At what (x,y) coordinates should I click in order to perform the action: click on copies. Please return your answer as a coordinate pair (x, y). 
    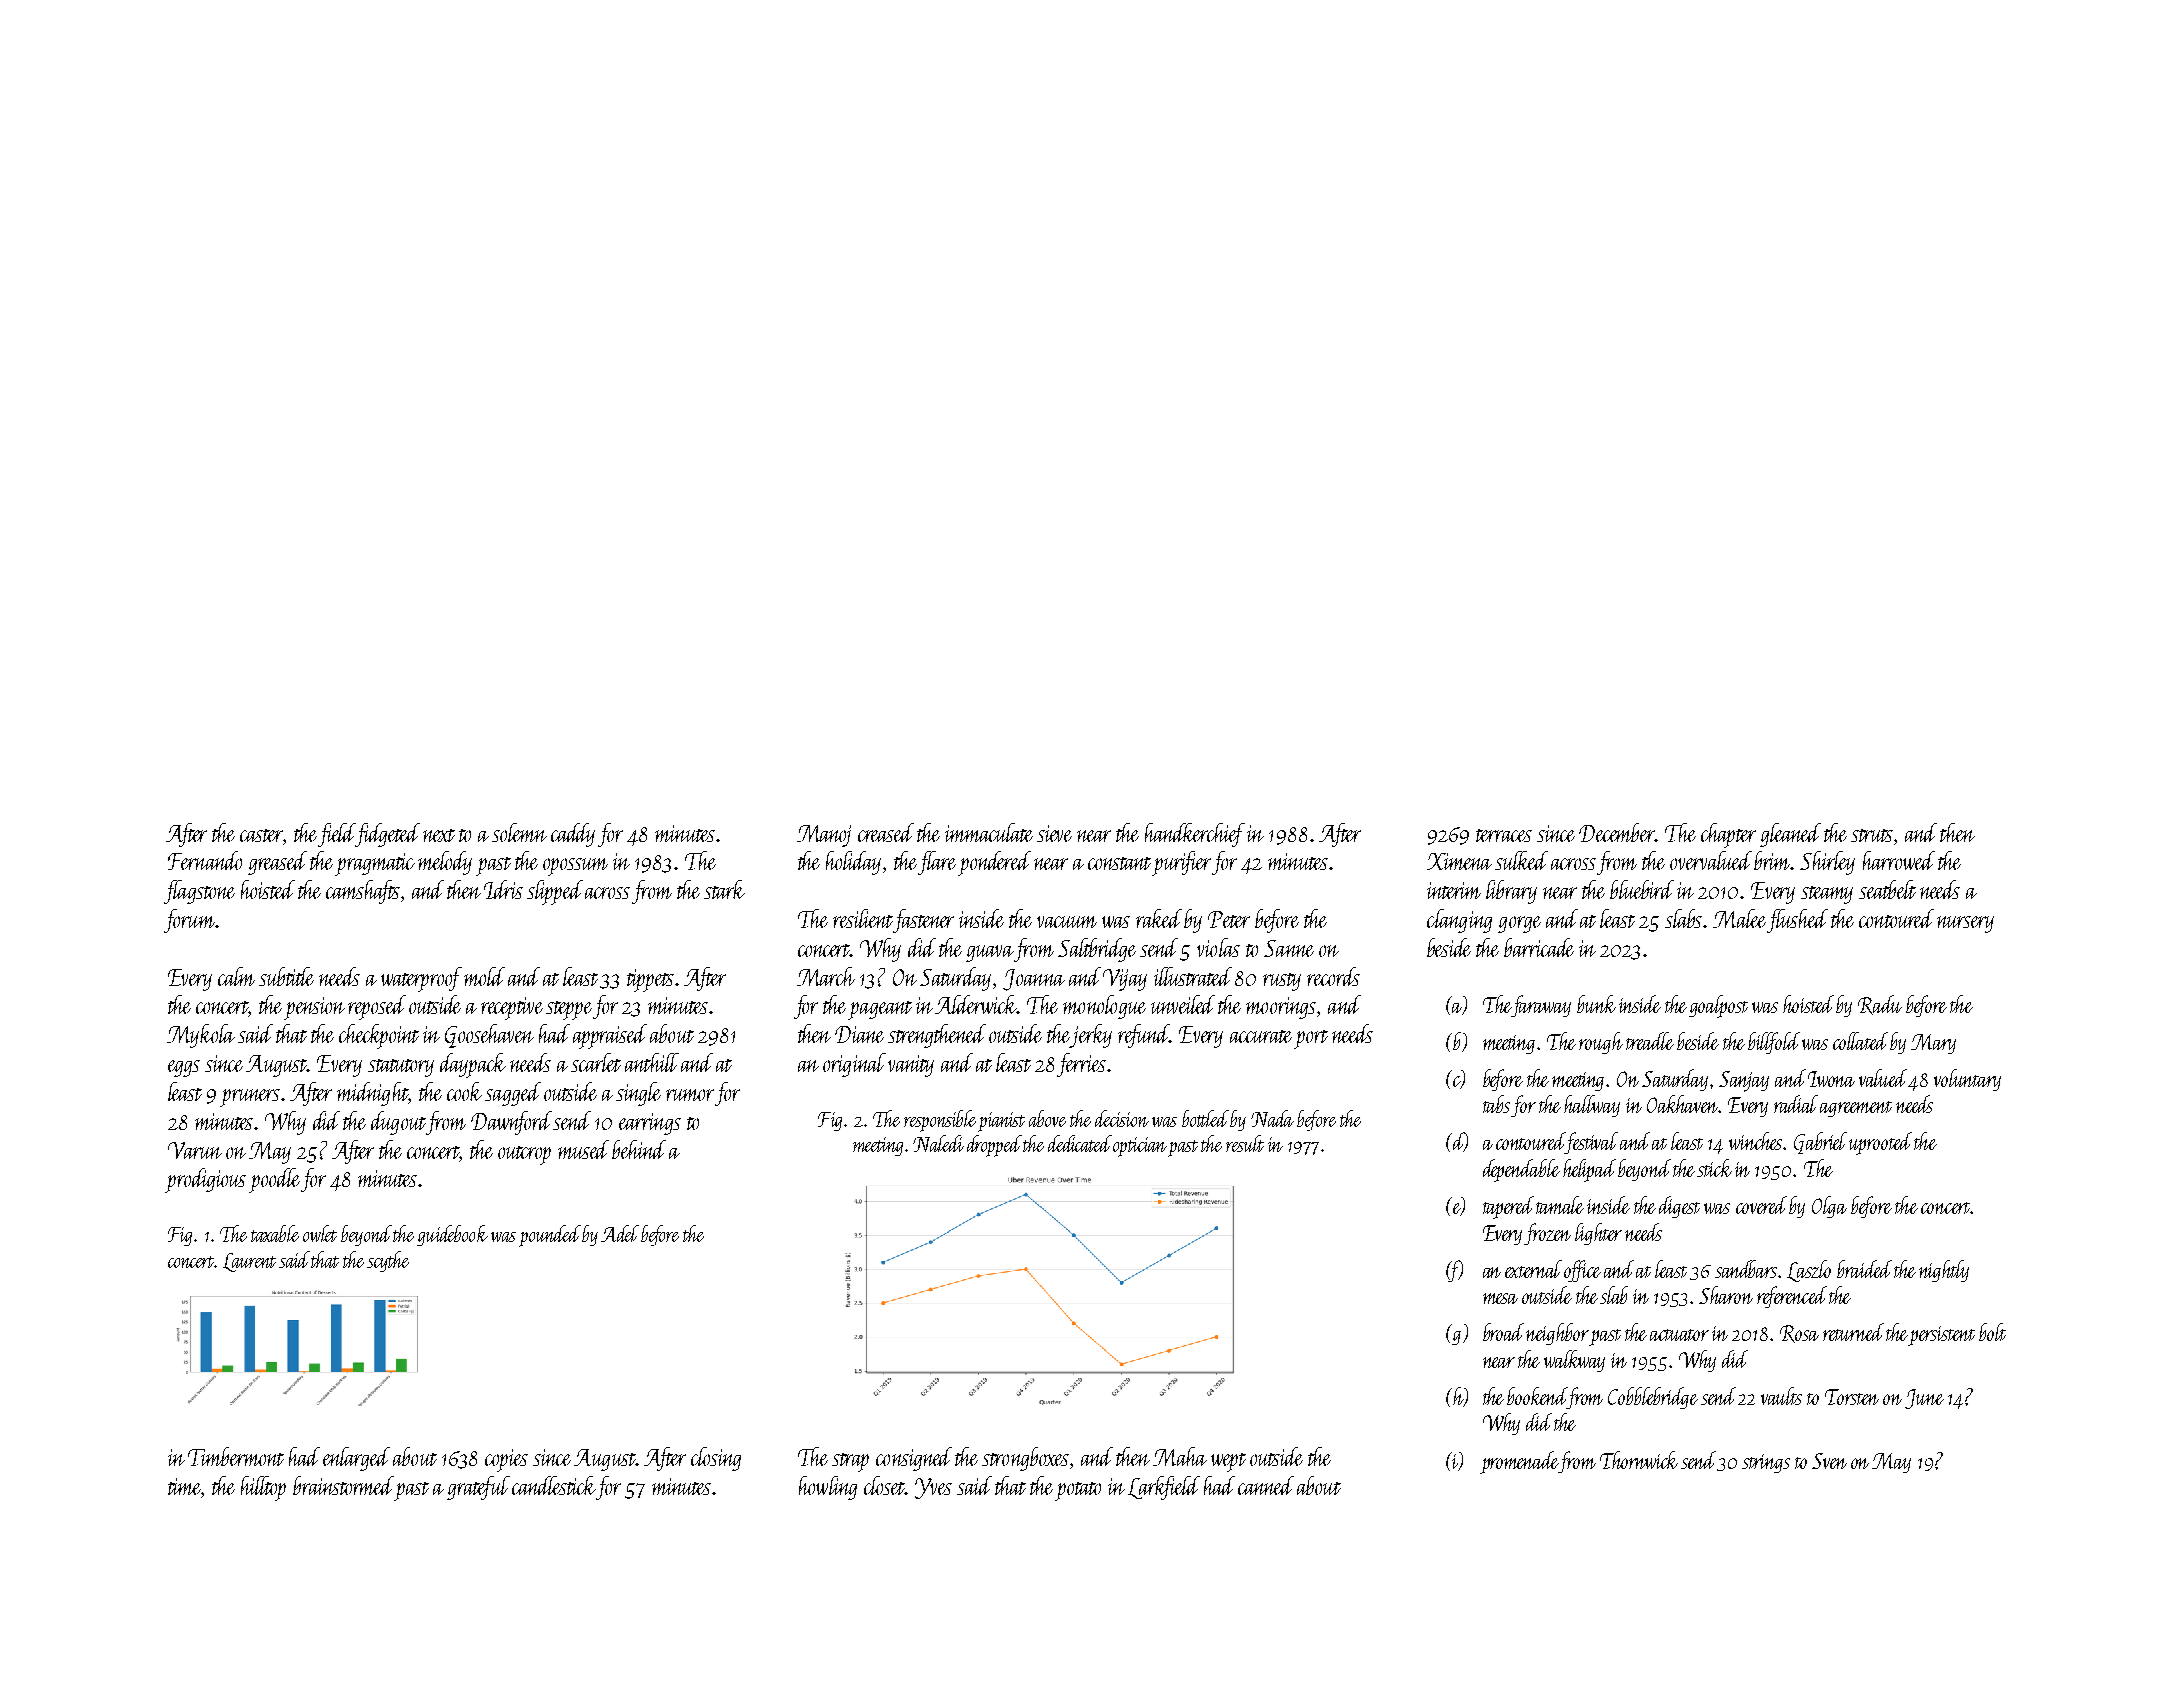
    Looking at the image, I should click on (506, 1460).
